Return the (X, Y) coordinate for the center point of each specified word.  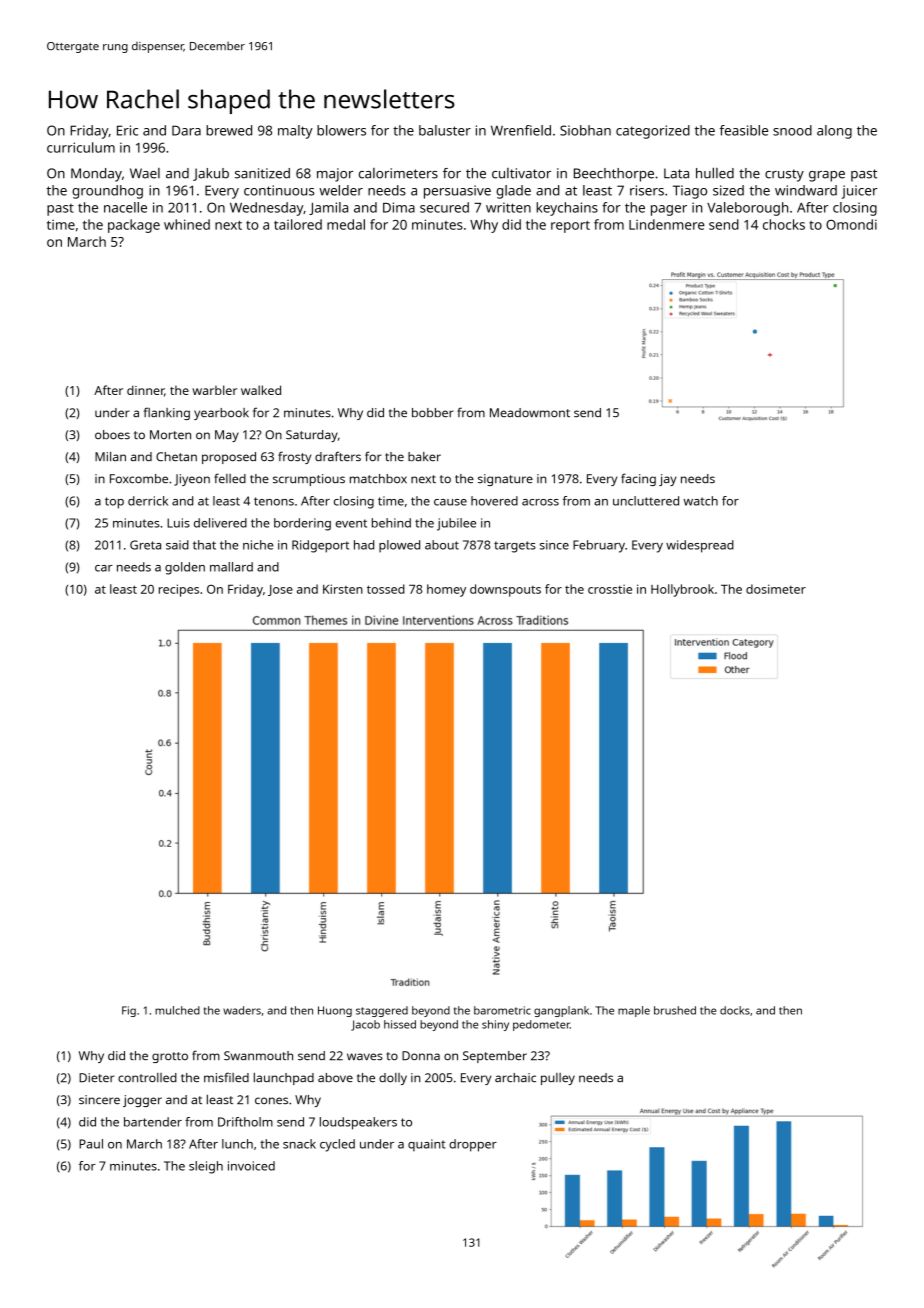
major (335, 175)
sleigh (206, 1167)
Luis (178, 523)
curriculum (81, 147)
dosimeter (776, 589)
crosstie (610, 589)
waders (242, 1010)
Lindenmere (667, 224)
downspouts (505, 590)
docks (735, 1010)
